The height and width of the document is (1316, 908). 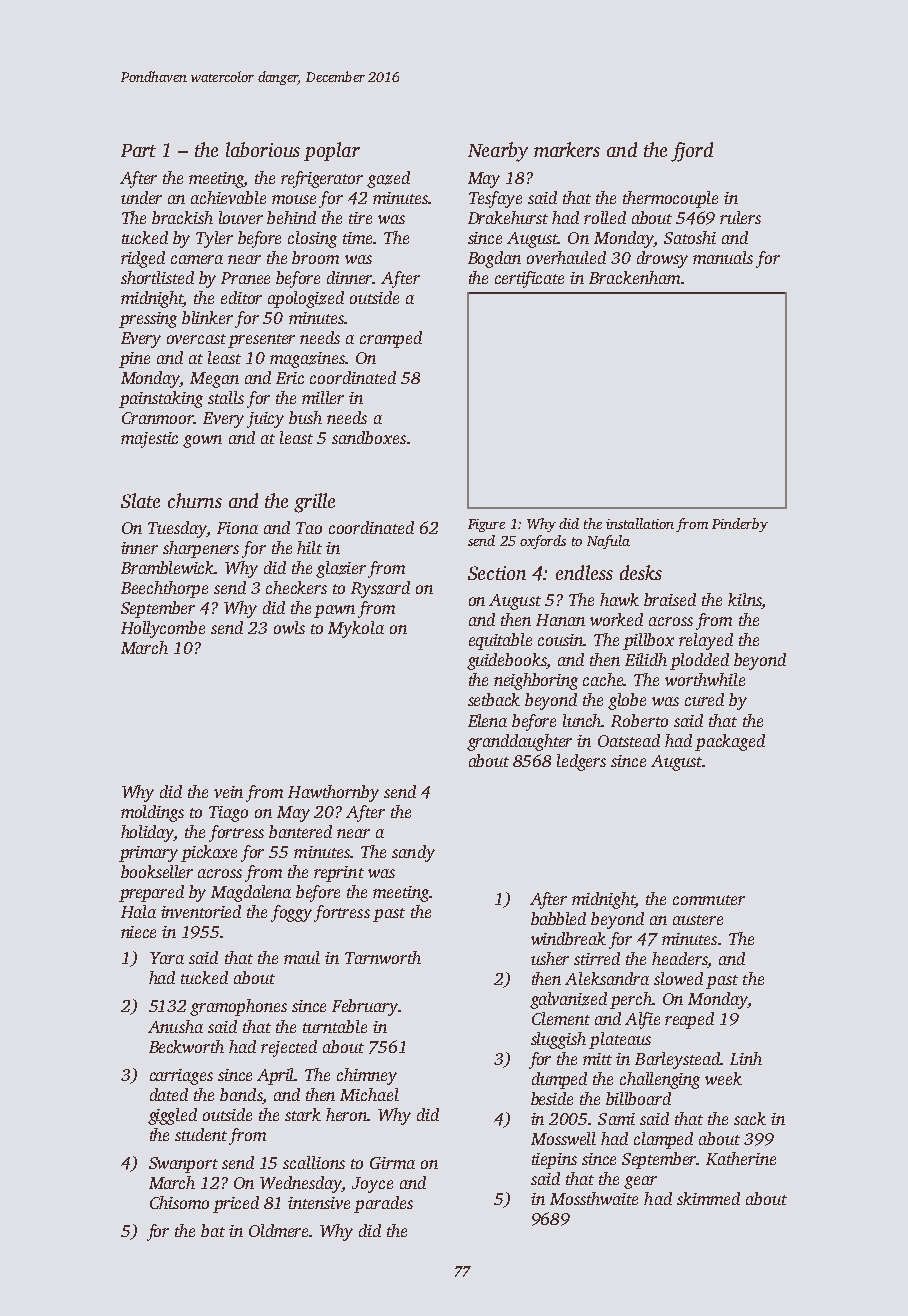 What do you see at coordinates (332, 151) in the document?
I see `poplar` at bounding box center [332, 151].
